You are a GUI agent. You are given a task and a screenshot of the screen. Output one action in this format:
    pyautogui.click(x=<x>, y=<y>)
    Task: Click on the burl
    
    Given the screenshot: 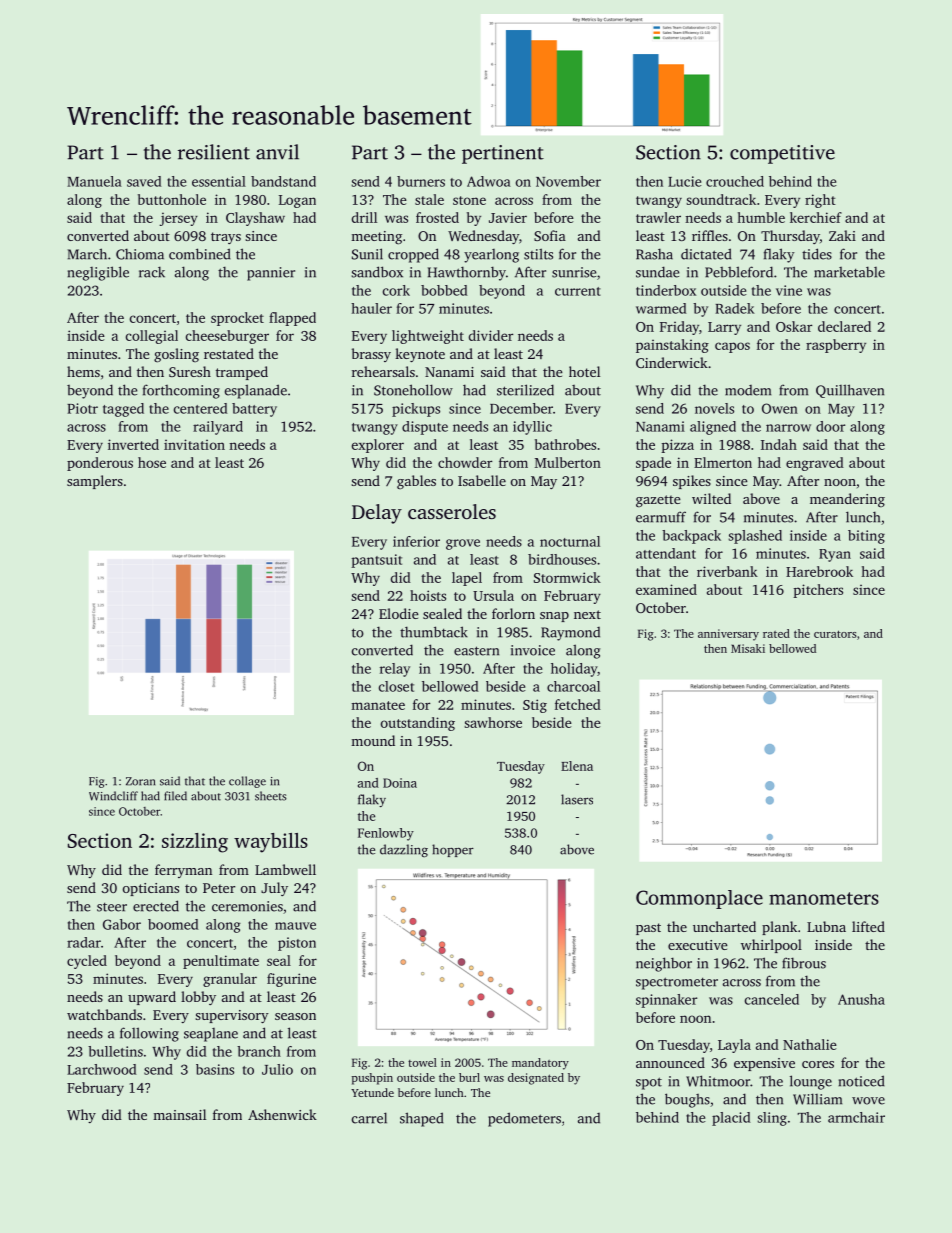 What is the action you would take?
    pyautogui.click(x=469, y=1077)
